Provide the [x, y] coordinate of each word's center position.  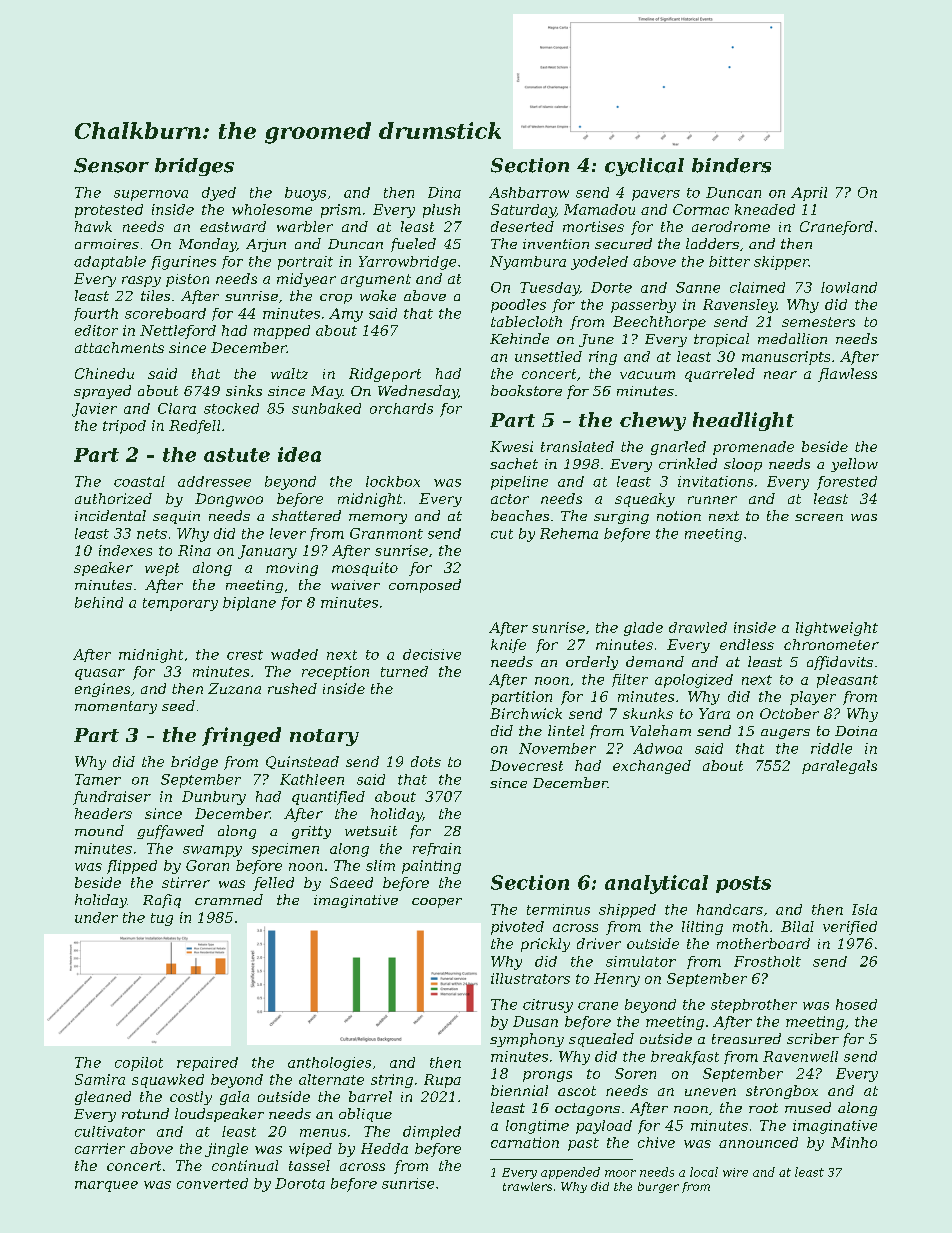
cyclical [644, 167]
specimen [285, 850]
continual [245, 1165]
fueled [413, 245]
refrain [437, 849]
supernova [151, 195]
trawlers [527, 1186]
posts [743, 884]
